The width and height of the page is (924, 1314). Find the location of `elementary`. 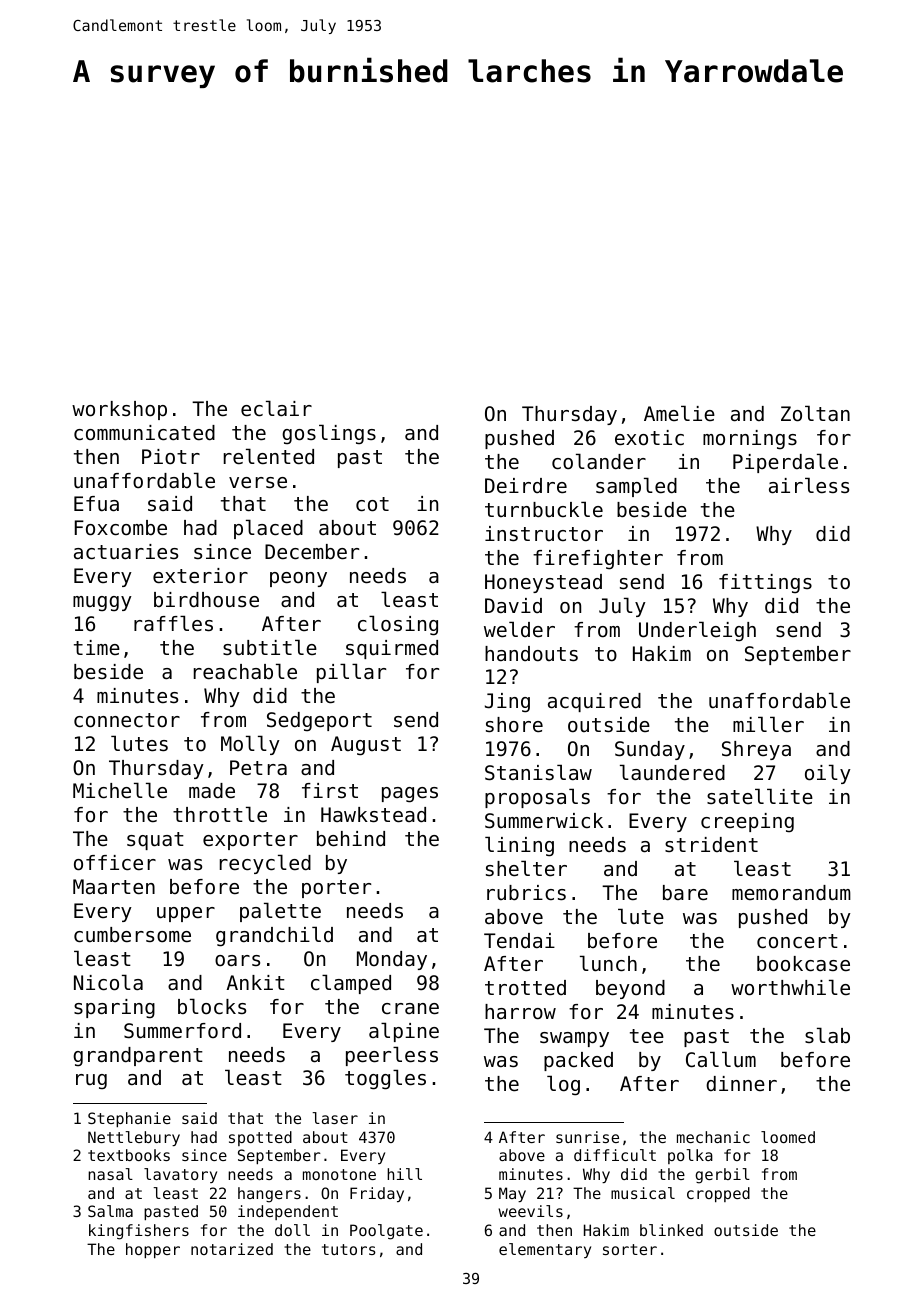

elementary is located at coordinates (545, 1250).
